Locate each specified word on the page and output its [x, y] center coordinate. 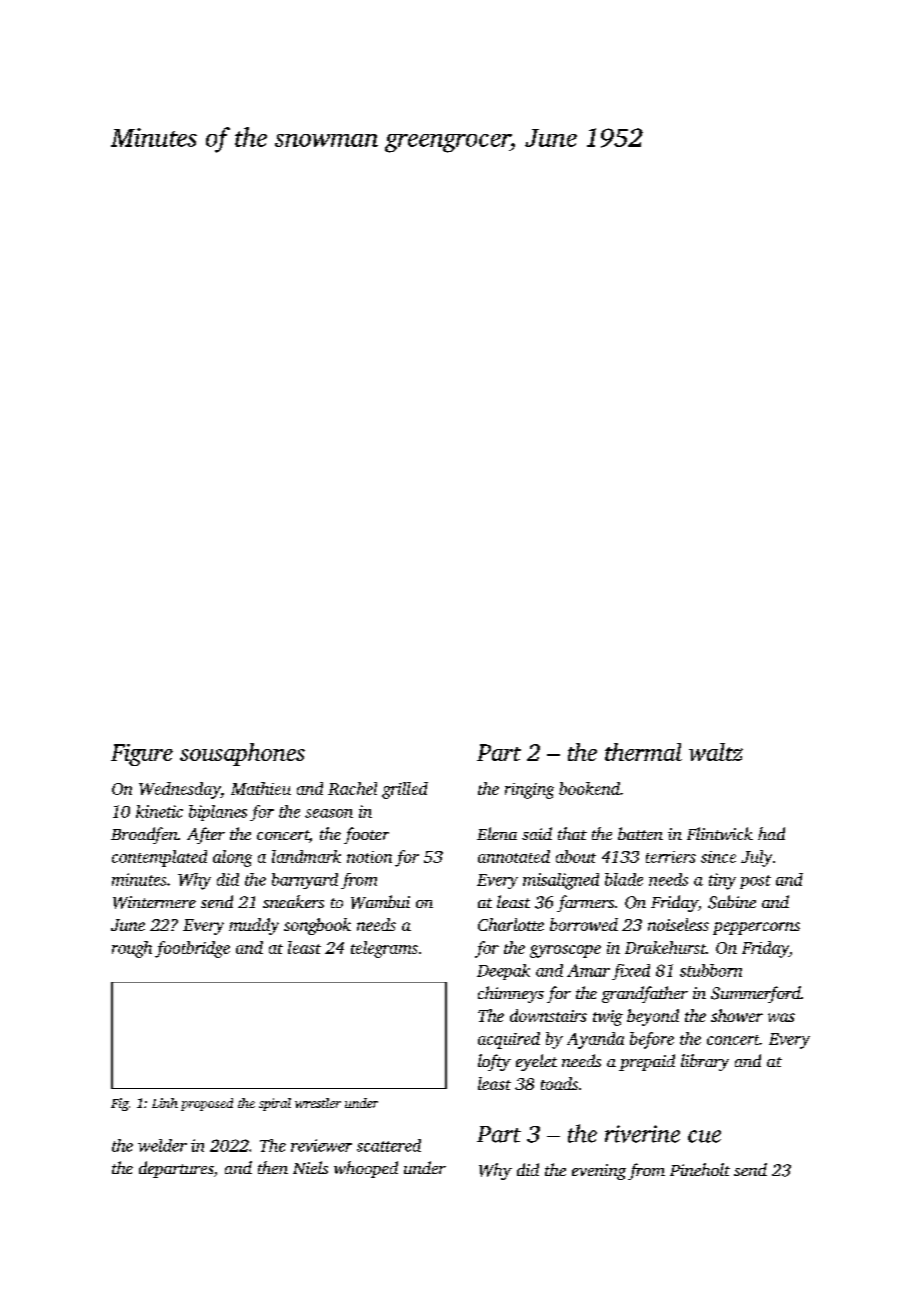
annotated [514, 856]
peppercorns [756, 928]
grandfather [645, 994]
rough [132, 949]
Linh [165, 1103]
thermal [643, 752]
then [273, 1167]
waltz [716, 752]
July [756, 858]
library [705, 1062]
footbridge [192, 949]
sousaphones [242, 754]
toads [559, 1083]
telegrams [384, 949]
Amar [588, 970]
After [206, 835]
